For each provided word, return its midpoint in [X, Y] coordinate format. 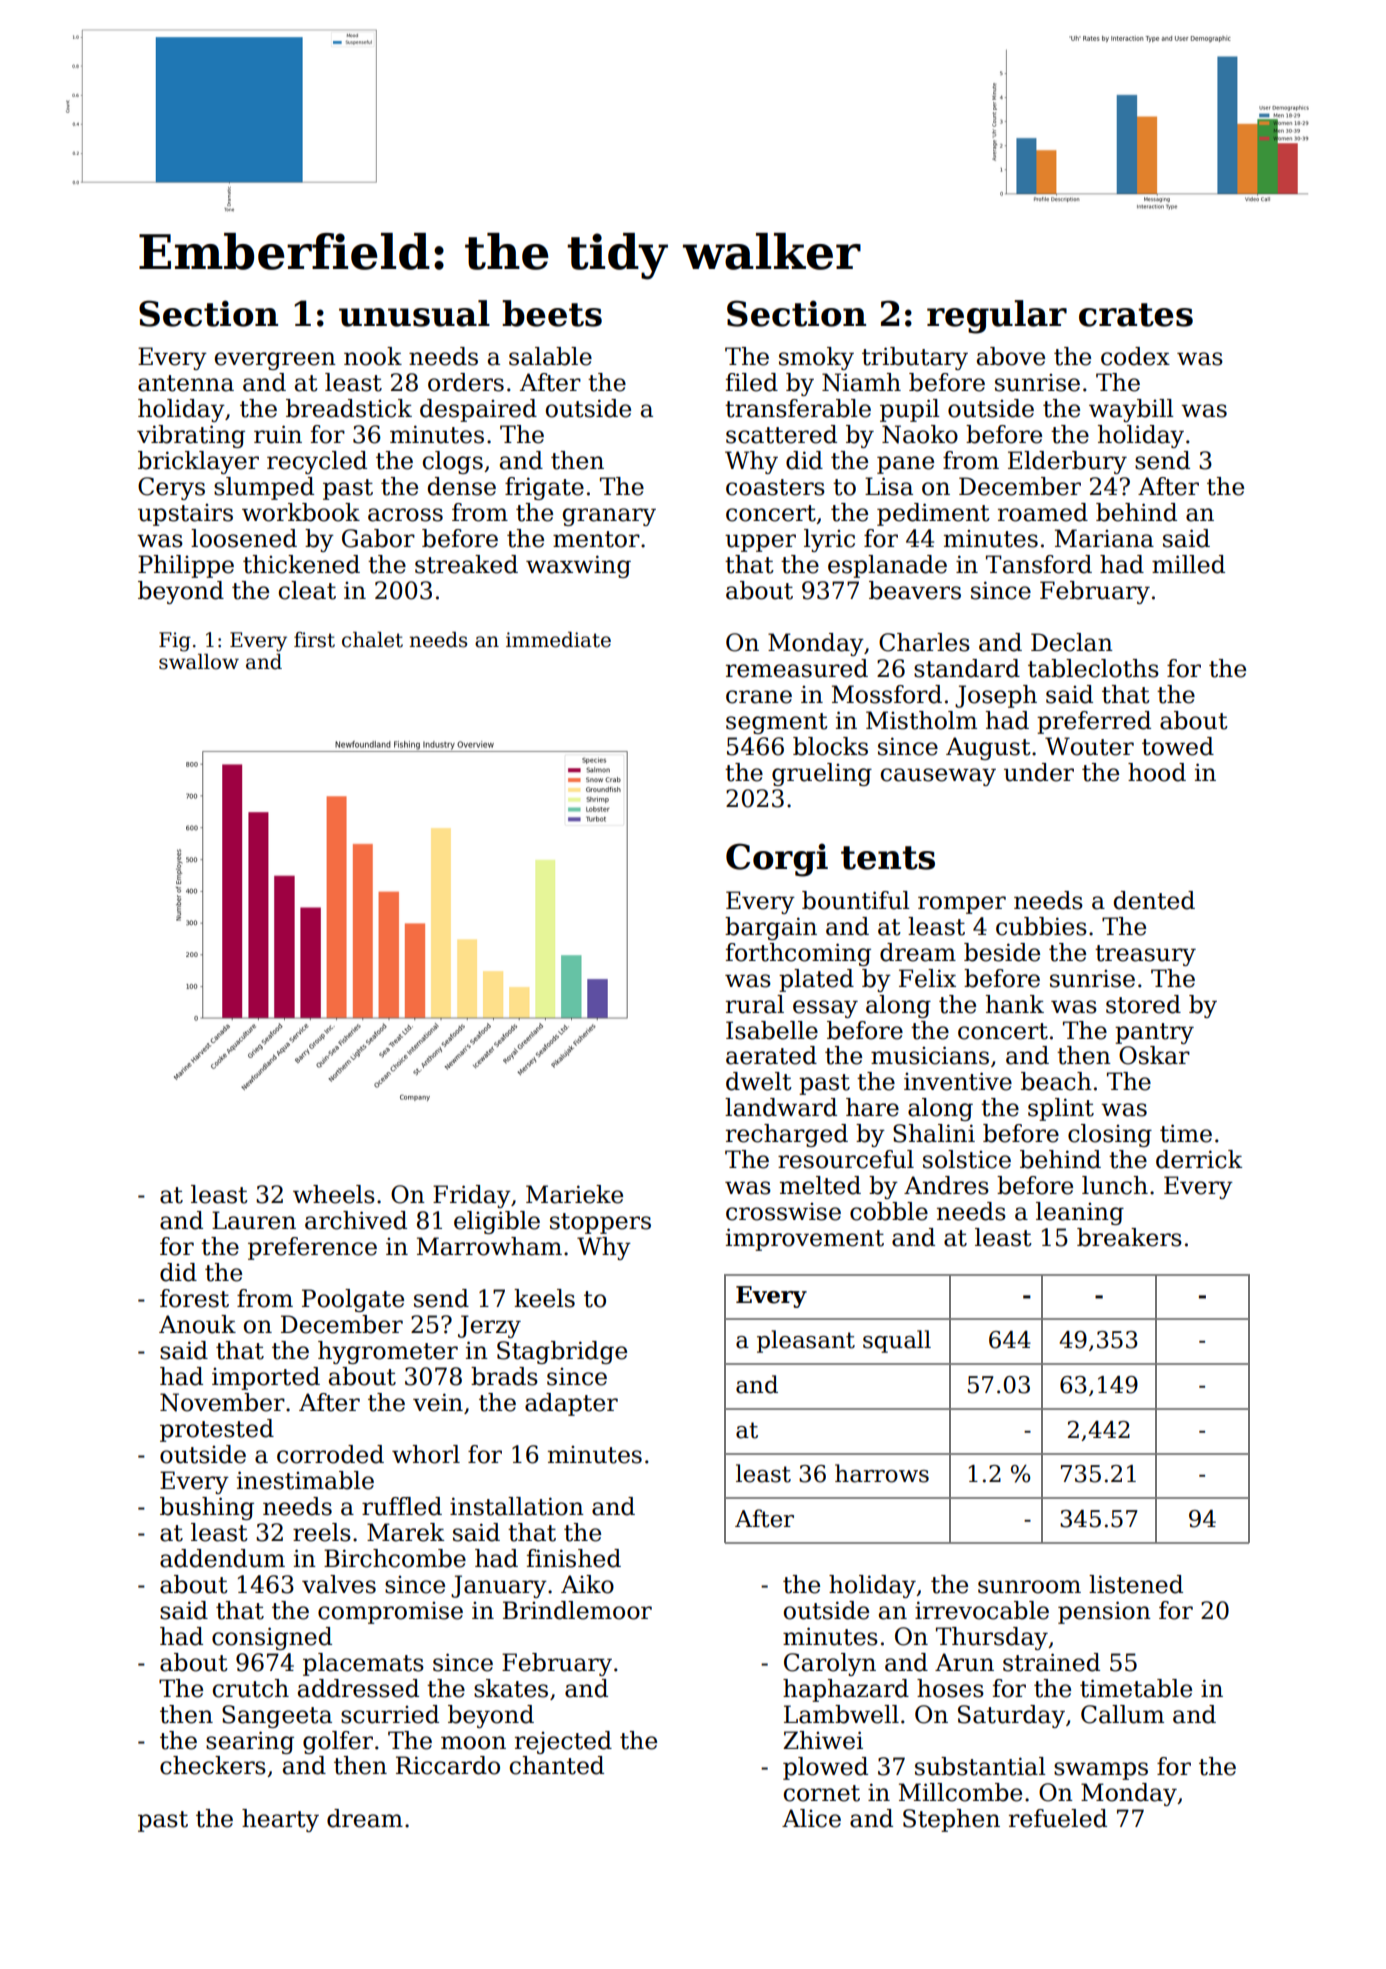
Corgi [777, 860]
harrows [882, 1473]
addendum [222, 1558]
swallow [199, 662]
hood [1157, 772]
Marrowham [489, 1246]
